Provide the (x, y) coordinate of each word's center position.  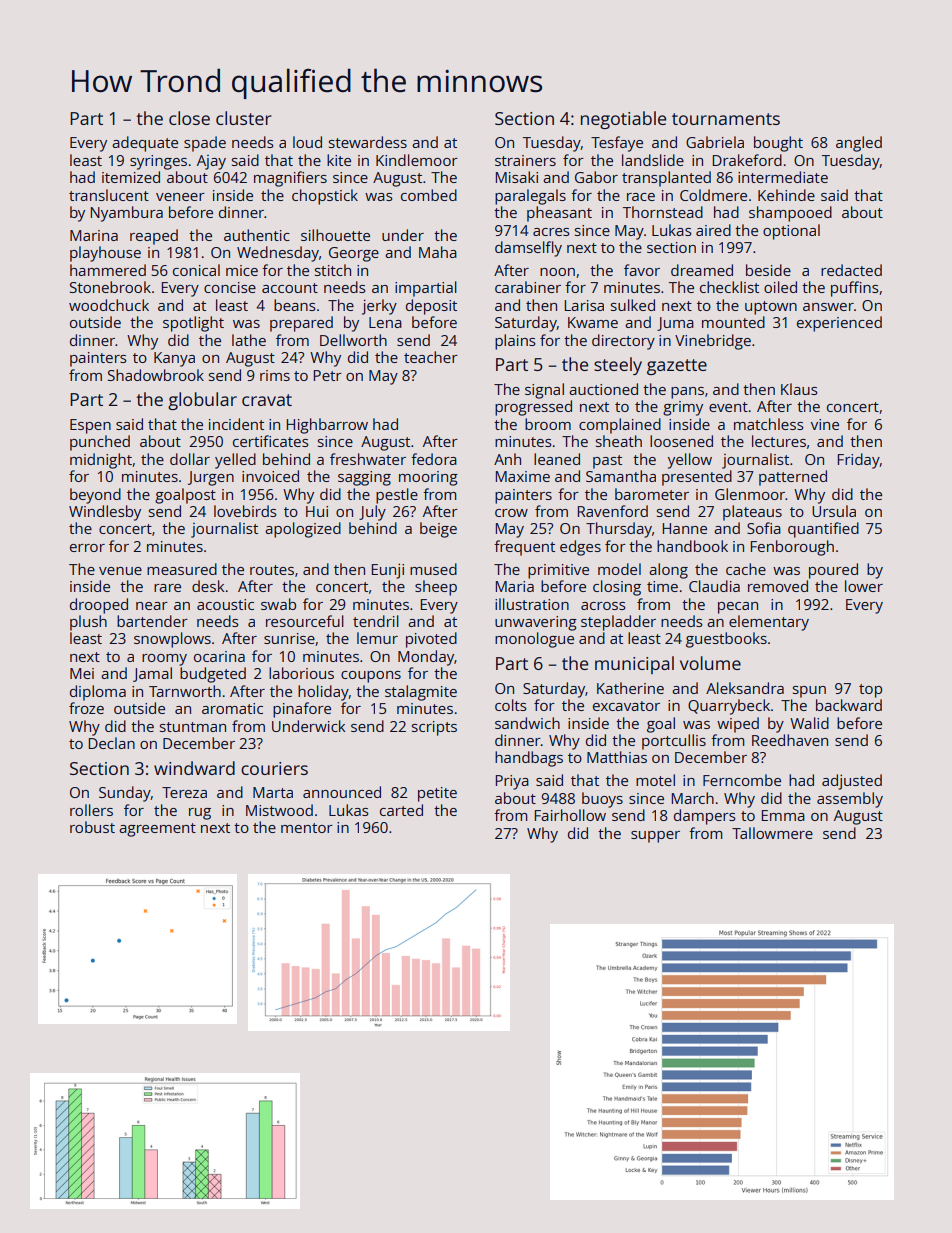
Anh (507, 459)
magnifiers (290, 179)
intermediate (783, 177)
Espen (90, 426)
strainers (525, 160)
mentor (307, 828)
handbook (692, 546)
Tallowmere (772, 833)
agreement (157, 830)
